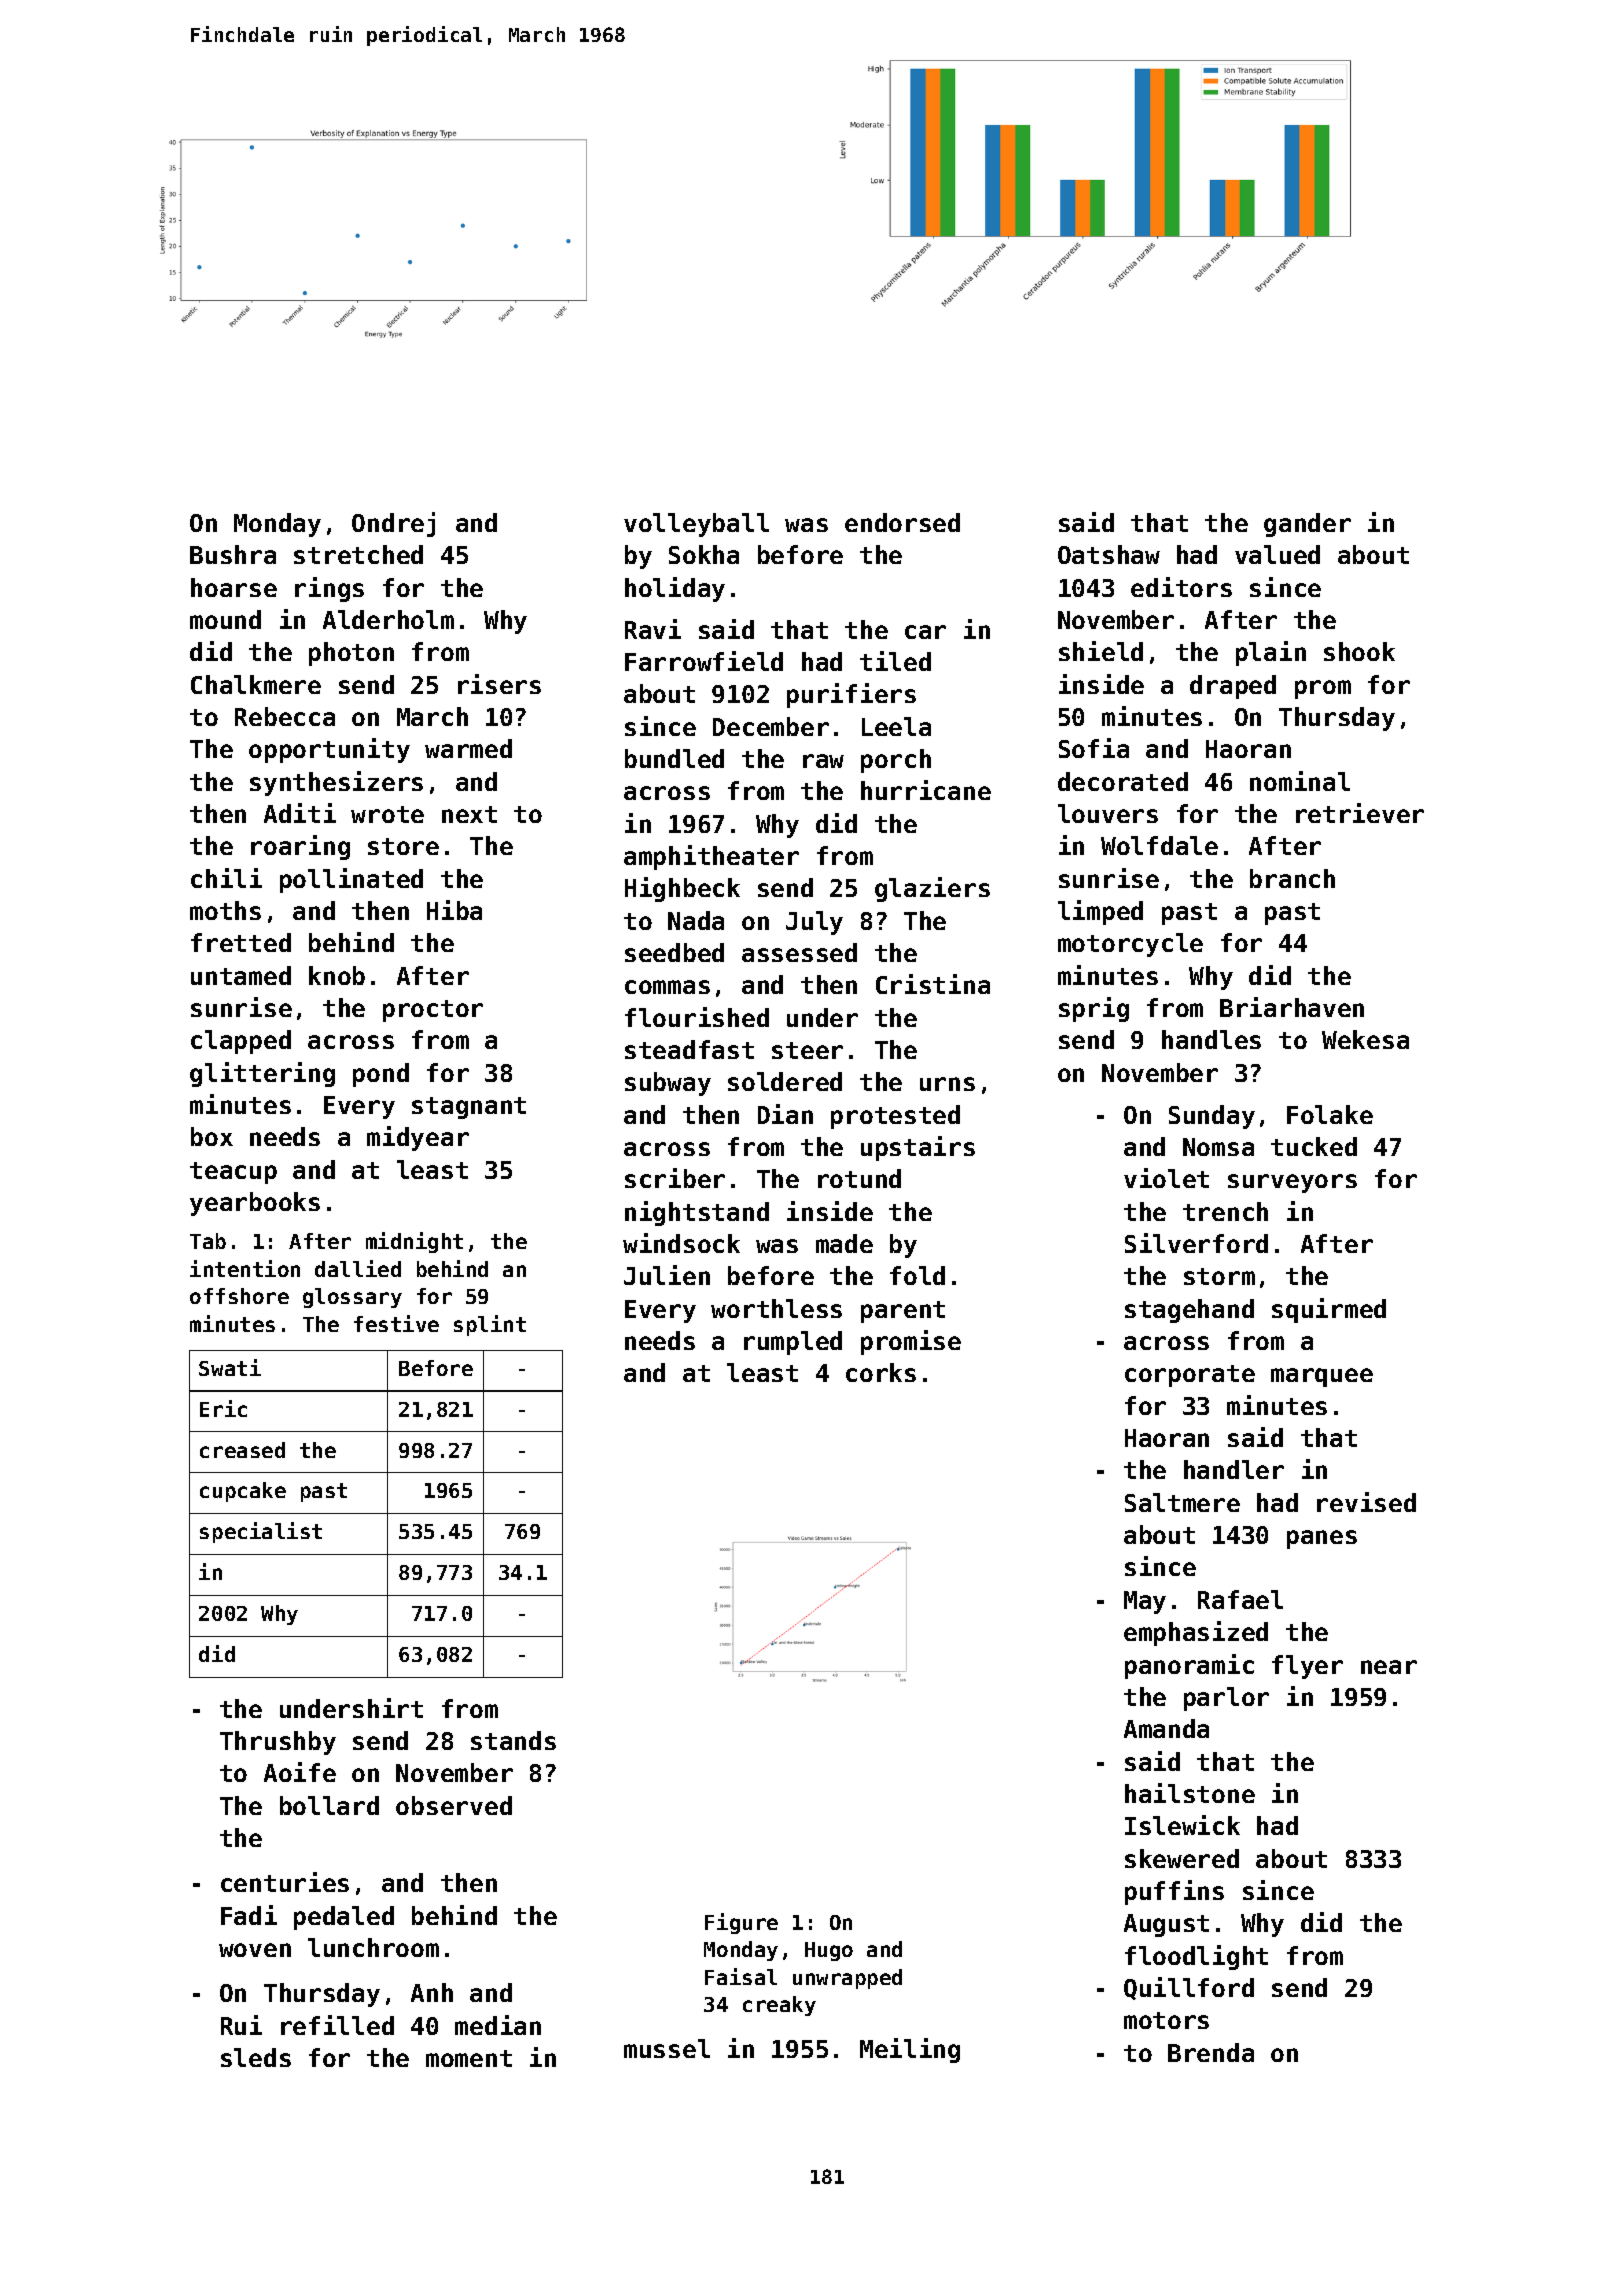  I want to click on specialist, so click(261, 1532).
